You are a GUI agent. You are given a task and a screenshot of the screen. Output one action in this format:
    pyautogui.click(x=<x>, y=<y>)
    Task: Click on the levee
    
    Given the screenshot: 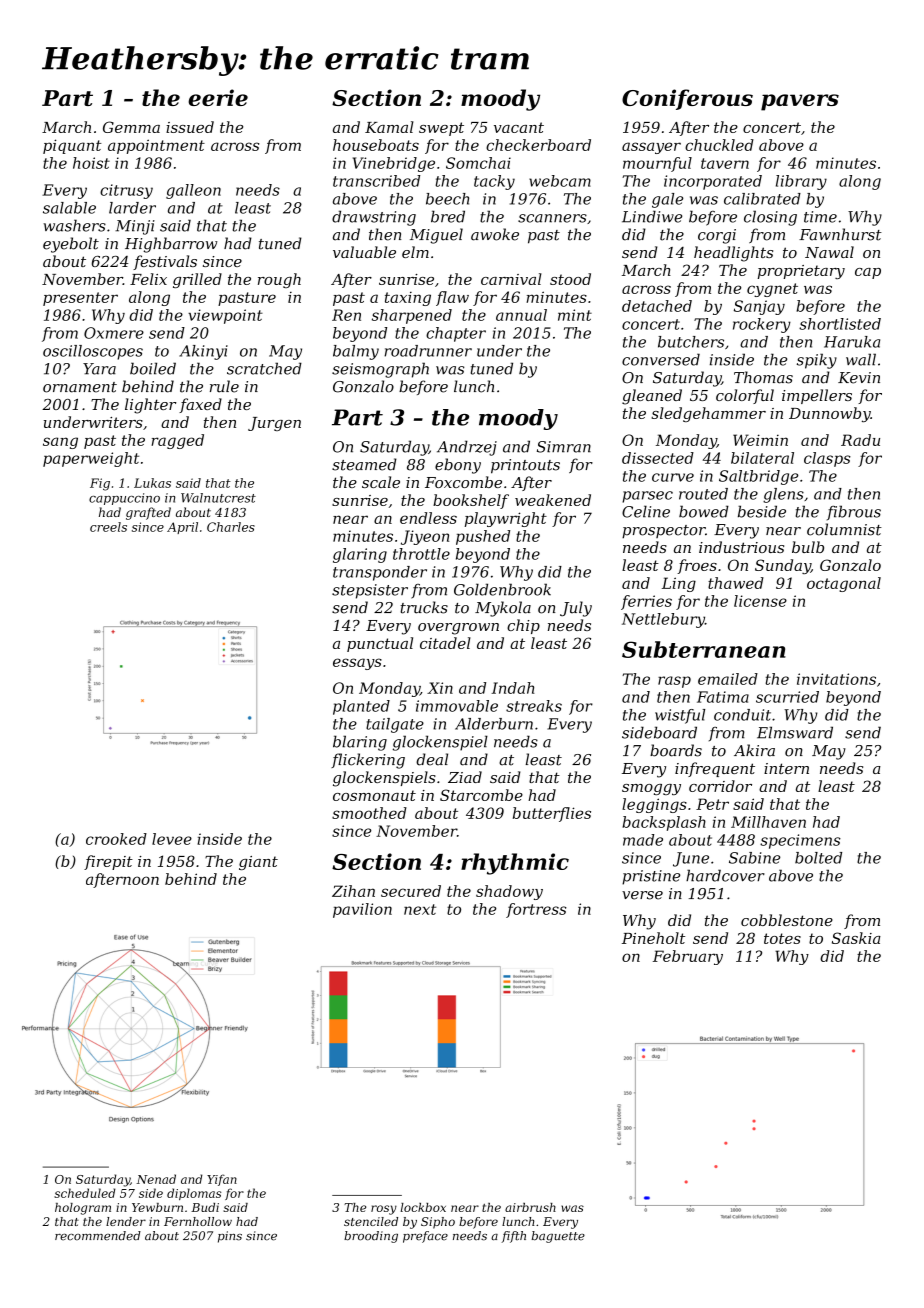 What is the action you would take?
    pyautogui.click(x=172, y=839)
